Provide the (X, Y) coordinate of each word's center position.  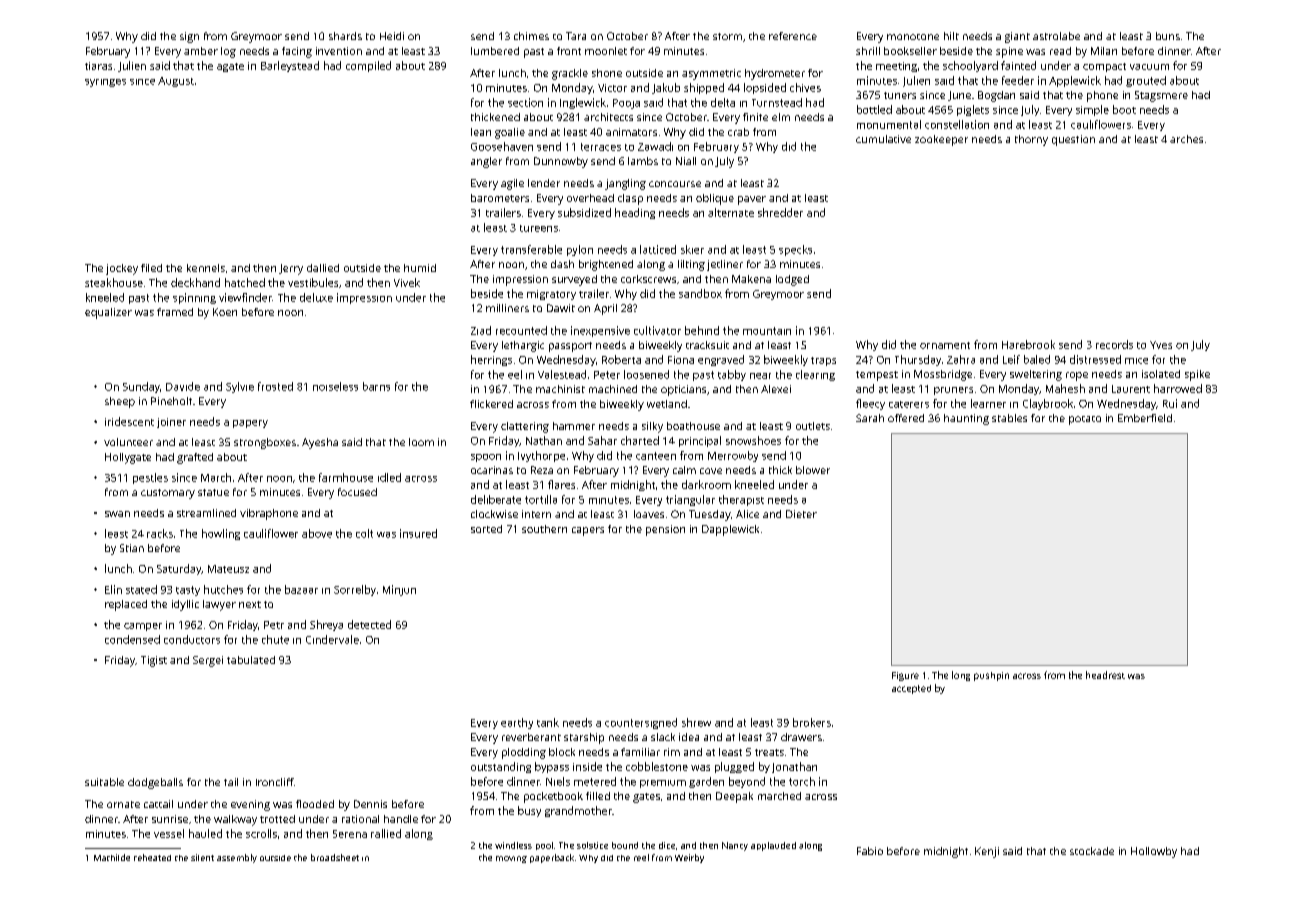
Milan (1104, 51)
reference (793, 36)
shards (345, 36)
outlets (813, 426)
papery (250, 424)
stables (1009, 418)
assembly (237, 858)
